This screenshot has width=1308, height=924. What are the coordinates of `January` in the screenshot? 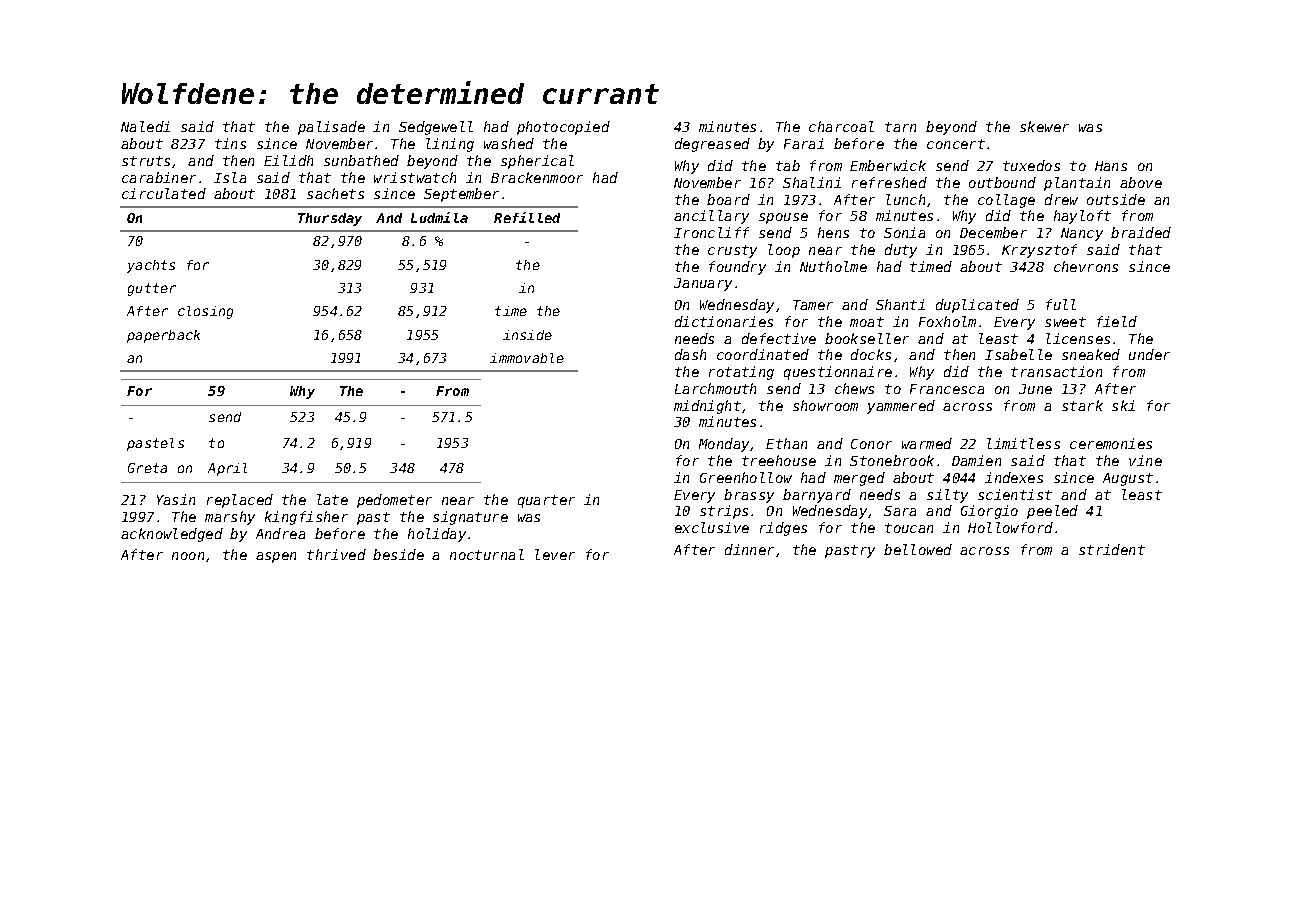 It's located at (703, 284).
